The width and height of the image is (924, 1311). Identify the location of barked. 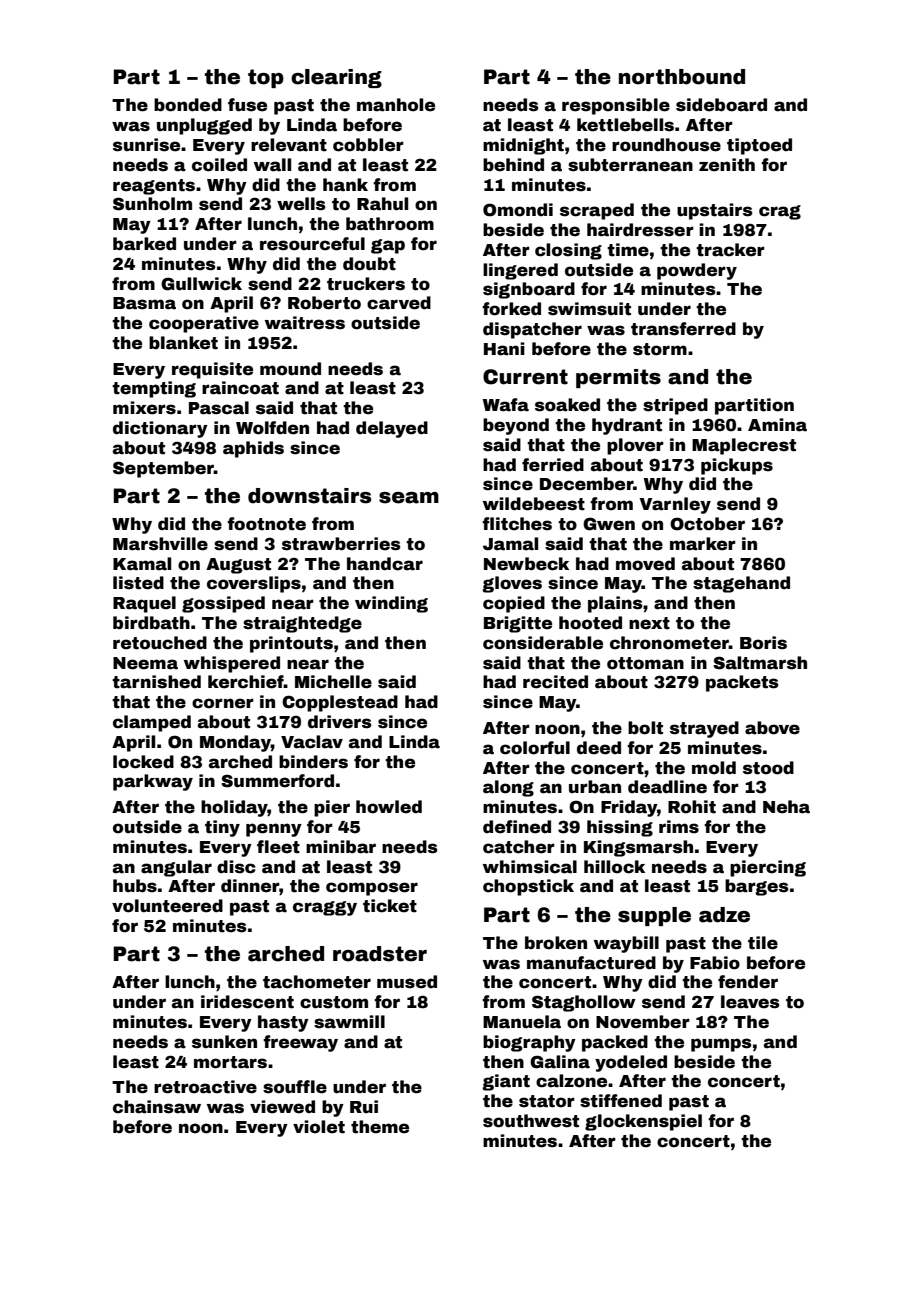
(144, 244).
